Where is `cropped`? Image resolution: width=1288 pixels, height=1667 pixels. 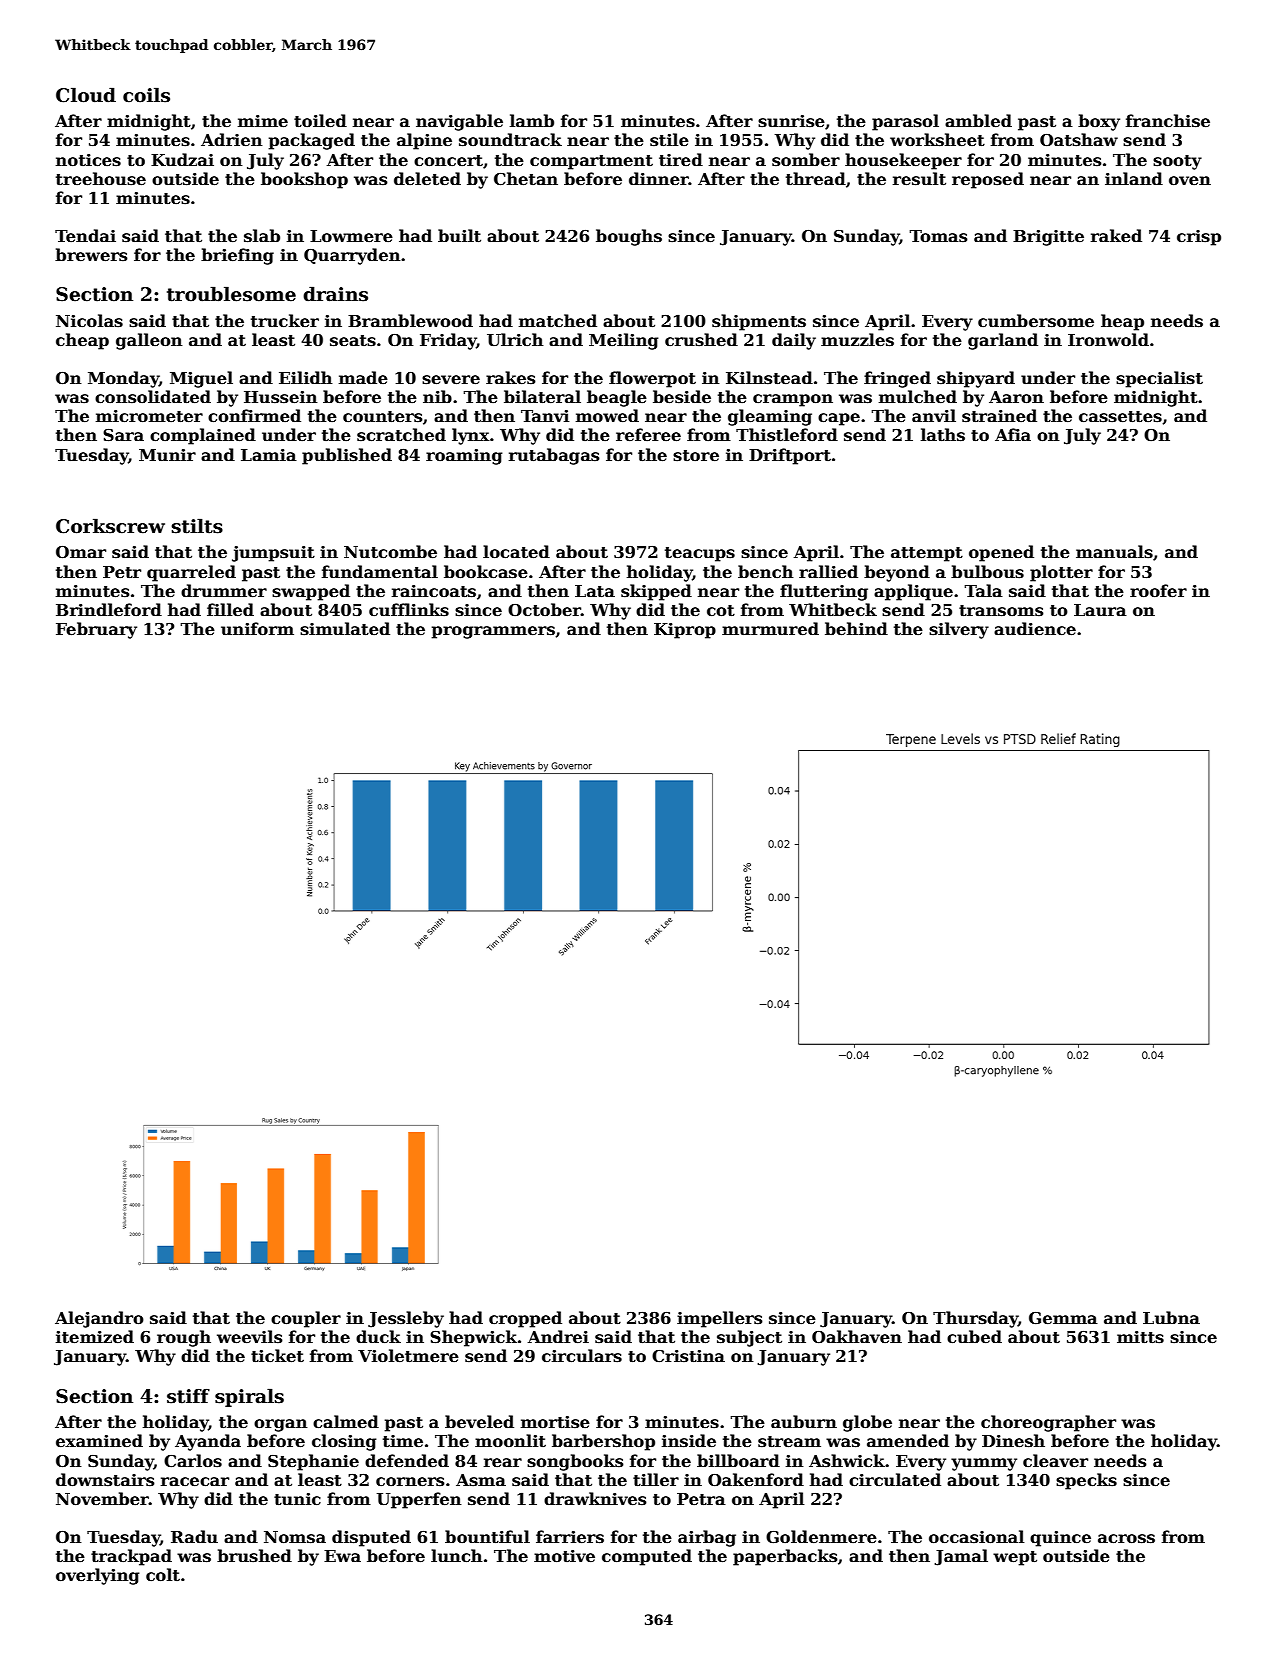
cropped is located at coordinates (525, 1319).
